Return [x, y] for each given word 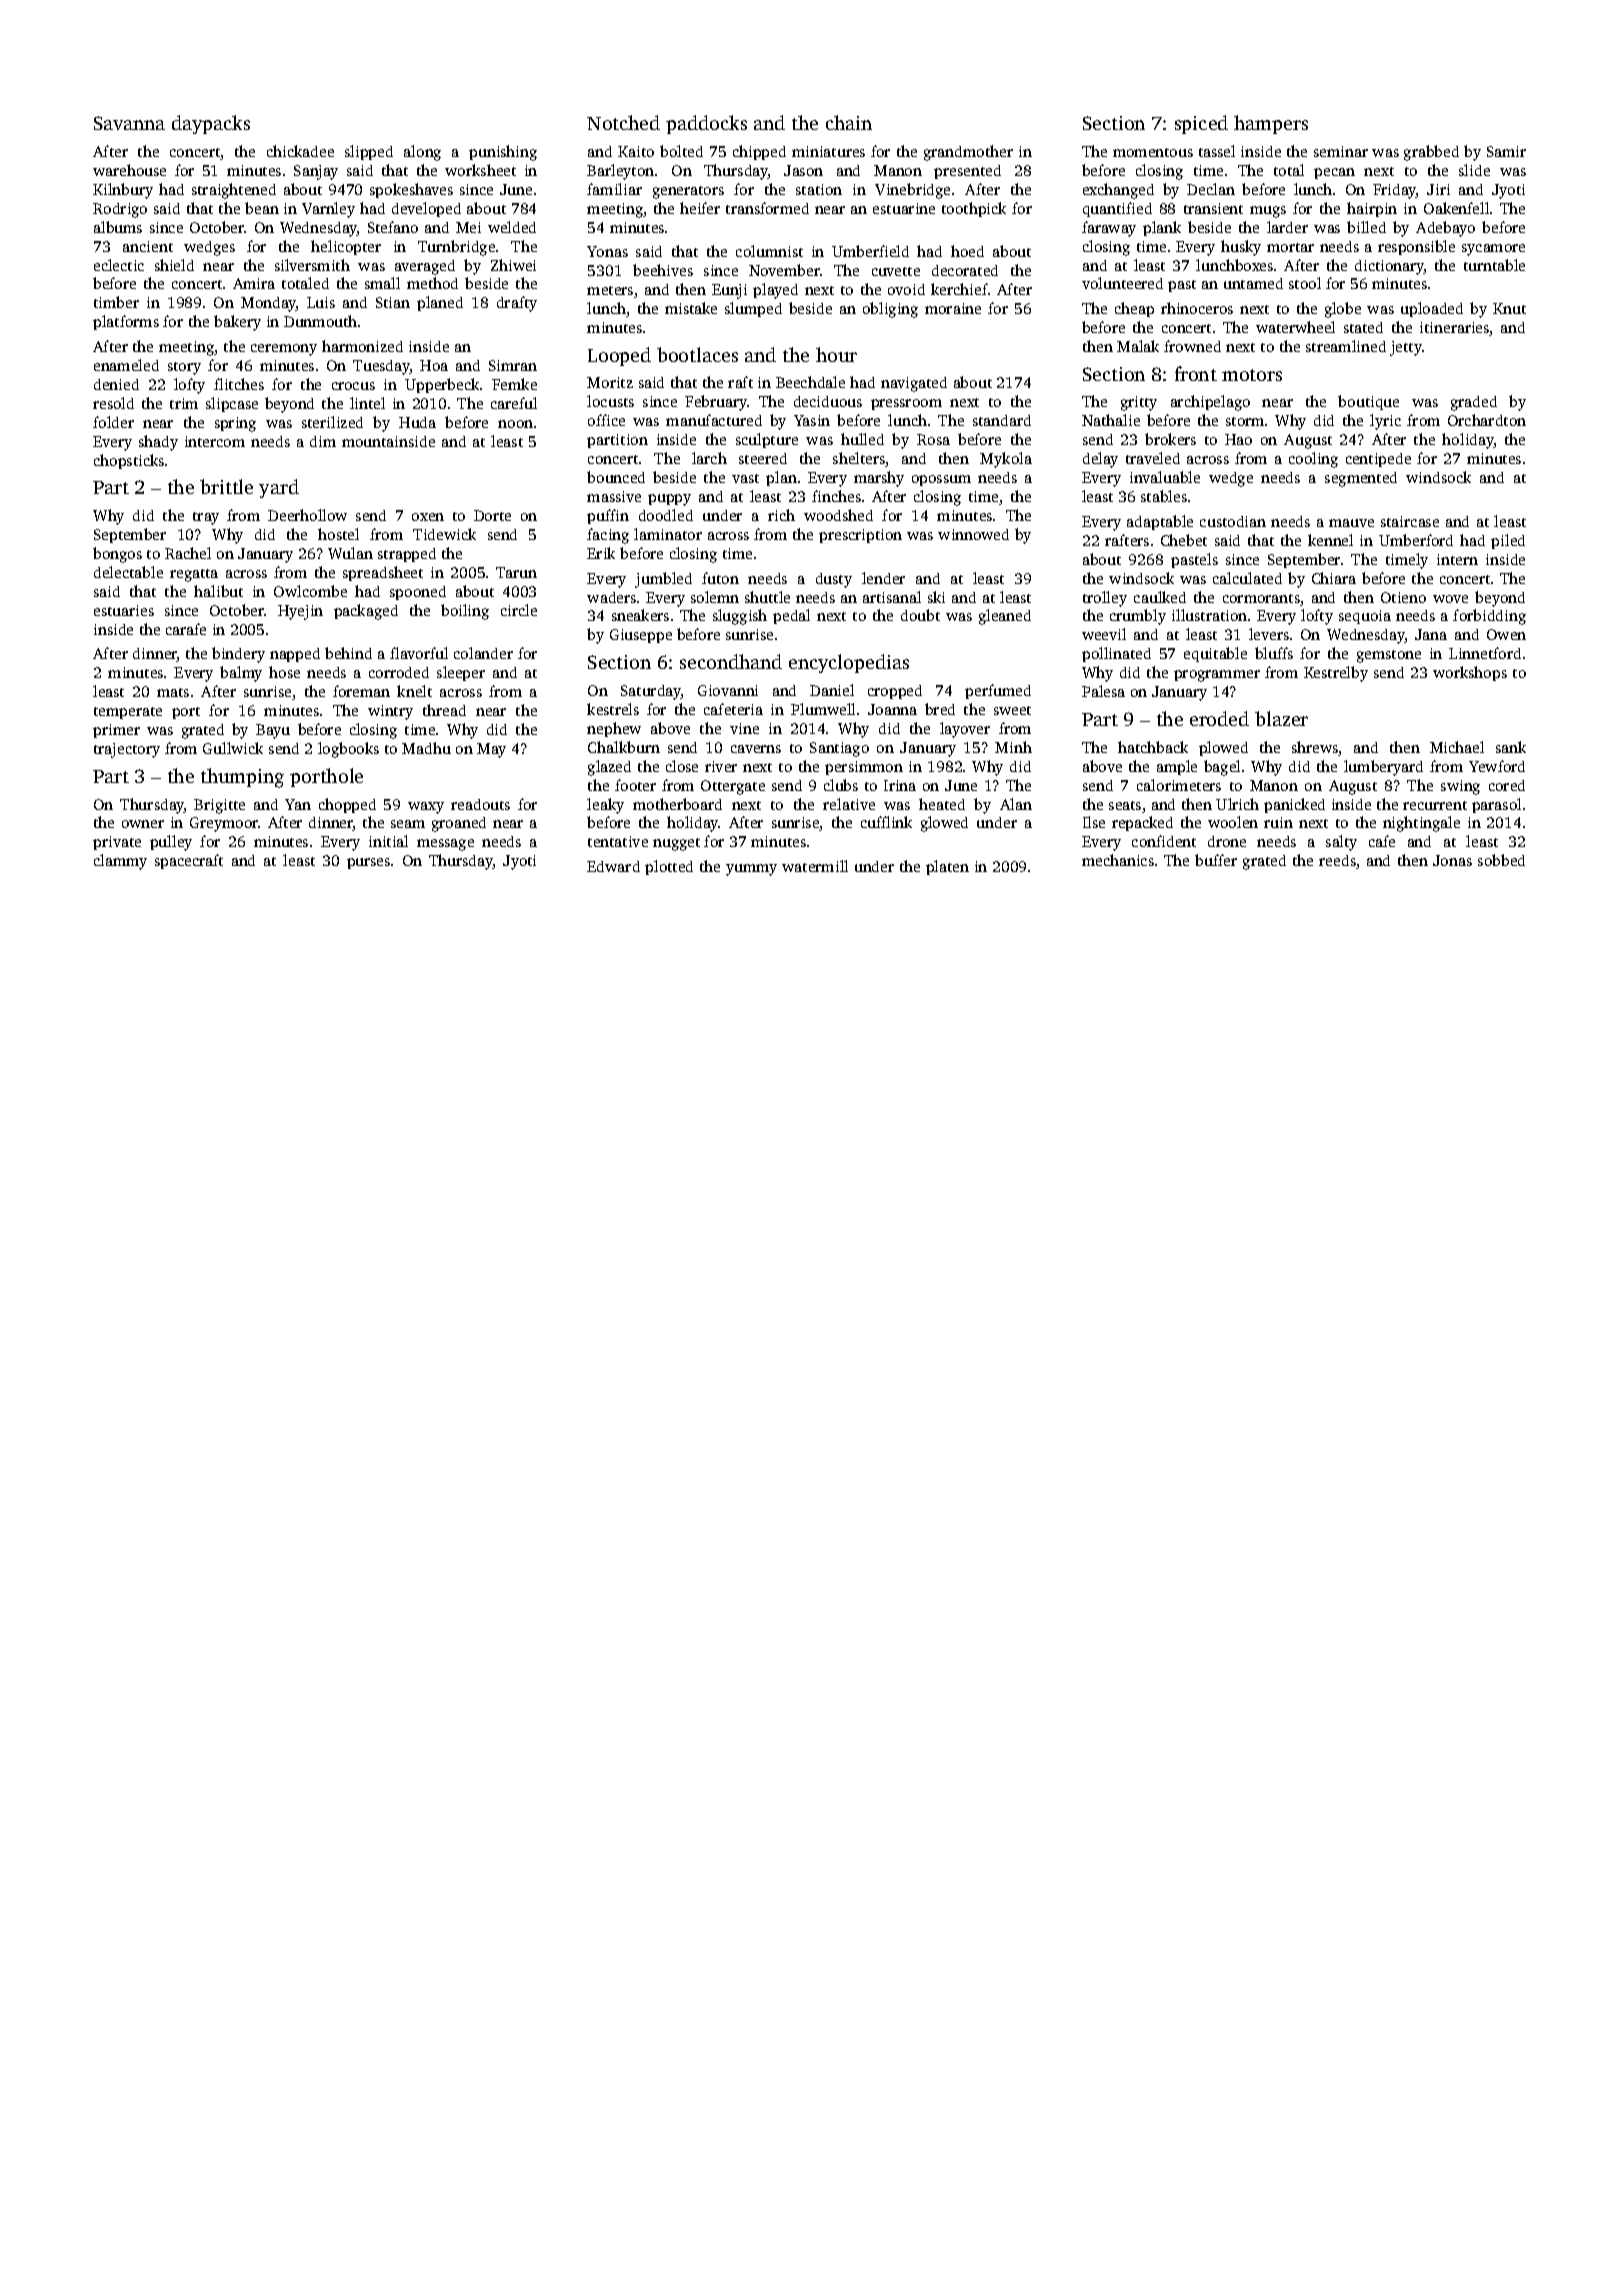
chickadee [300, 151]
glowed [944, 824]
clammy [120, 862]
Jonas [1452, 860]
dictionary [1390, 267]
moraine [953, 308]
